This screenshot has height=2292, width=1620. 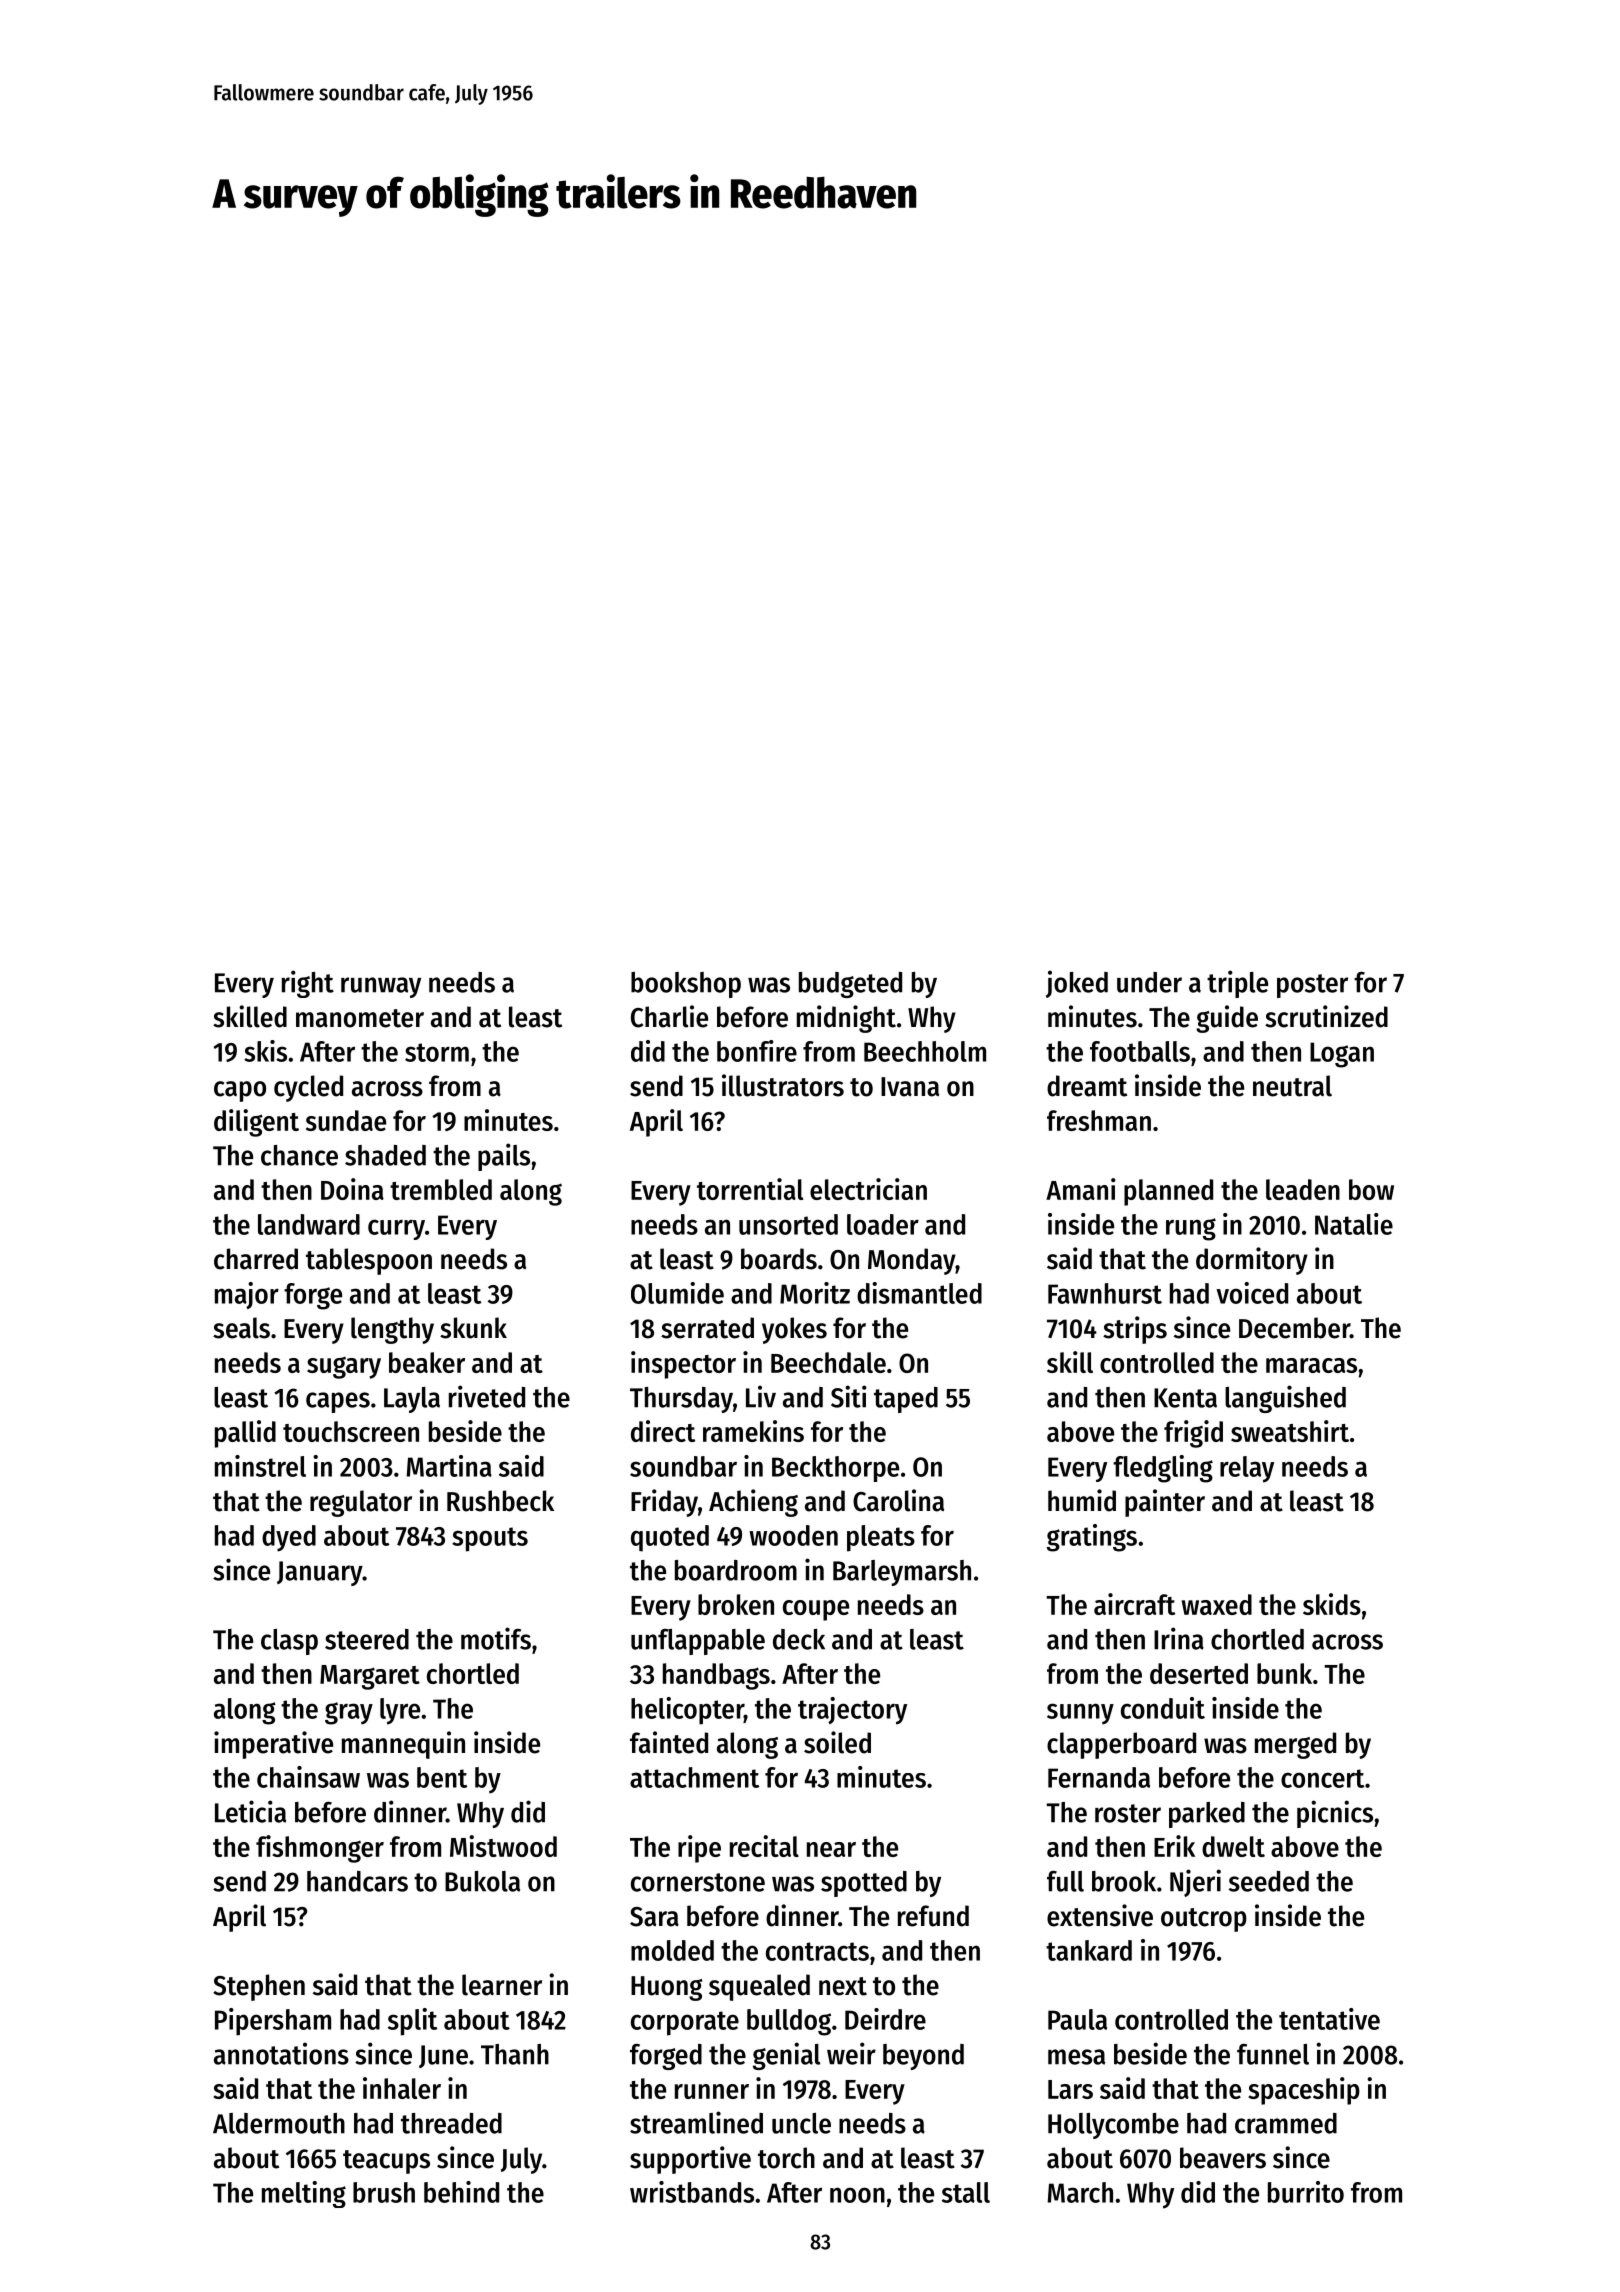 I want to click on next, so click(x=843, y=1986).
